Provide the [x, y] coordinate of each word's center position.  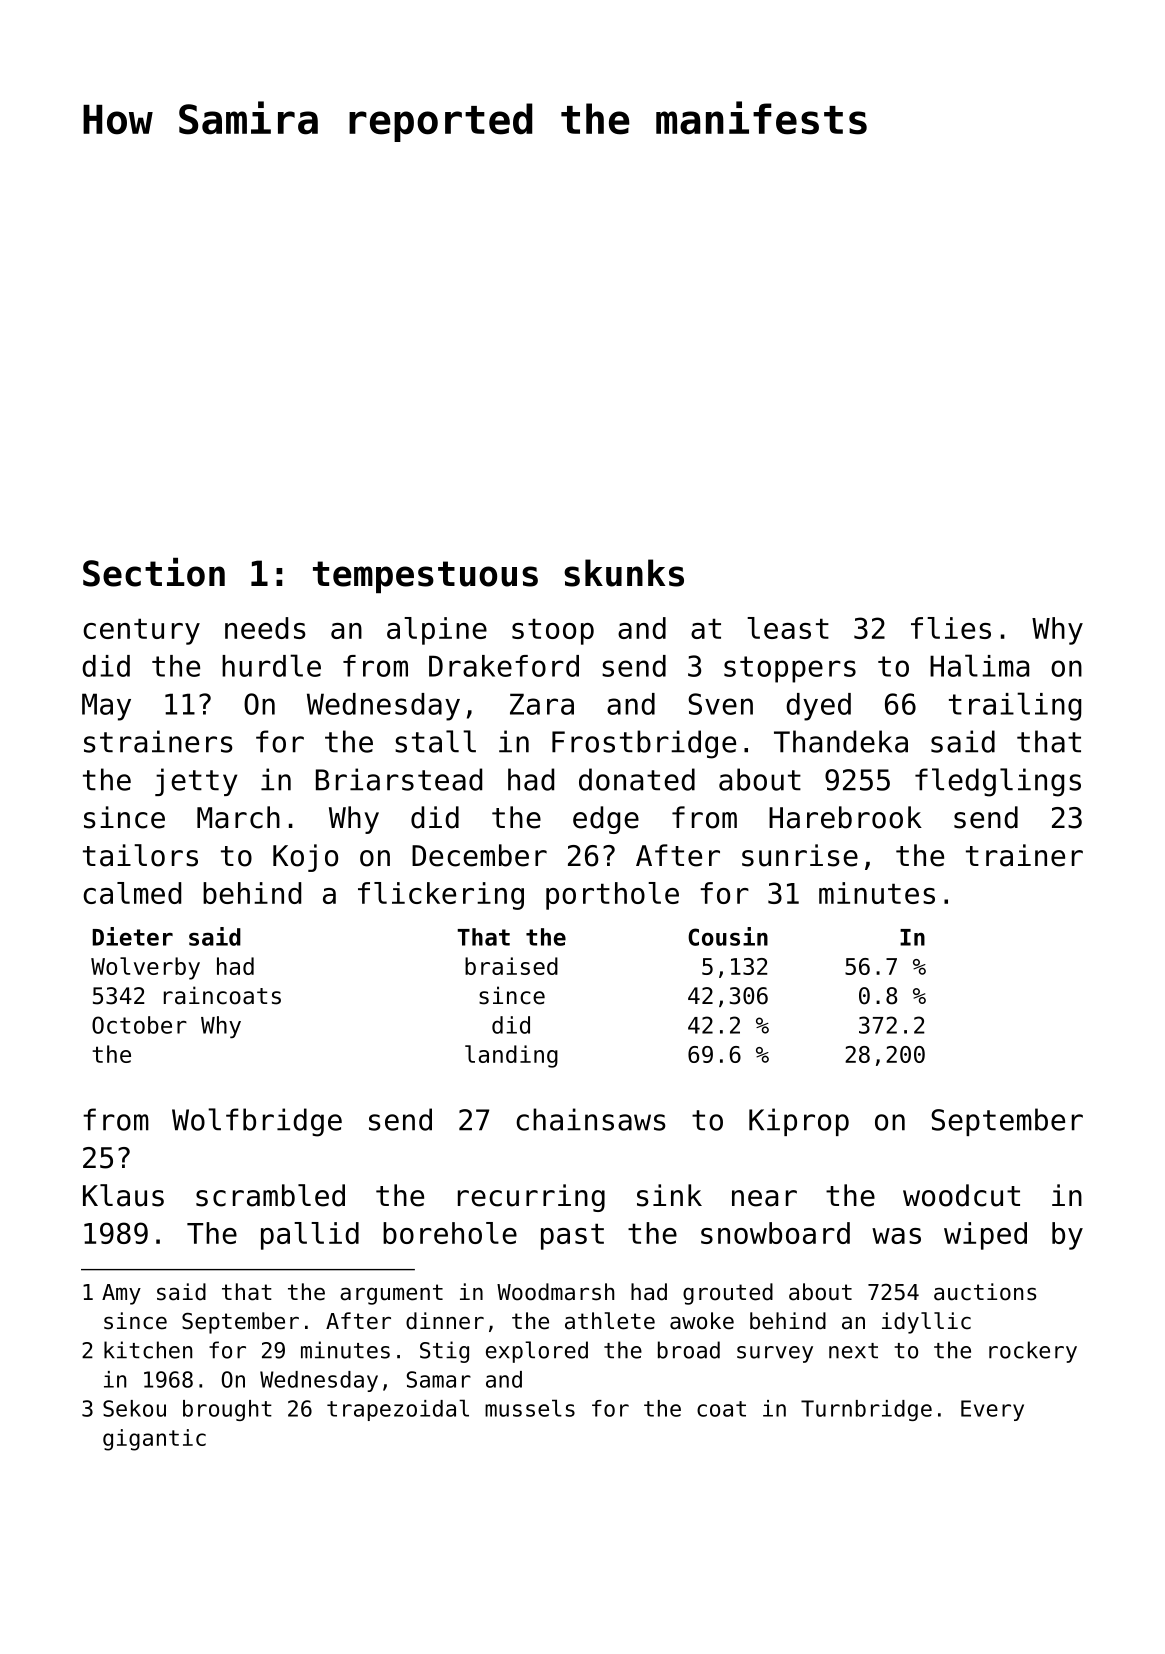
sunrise [800, 855]
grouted [728, 1294]
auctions [985, 1292]
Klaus [123, 1195]
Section [154, 572]
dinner [445, 1321]
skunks [624, 573]
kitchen [148, 1350]
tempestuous [425, 577]
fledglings [998, 782]
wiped [985, 1236]
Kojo [305, 858]
